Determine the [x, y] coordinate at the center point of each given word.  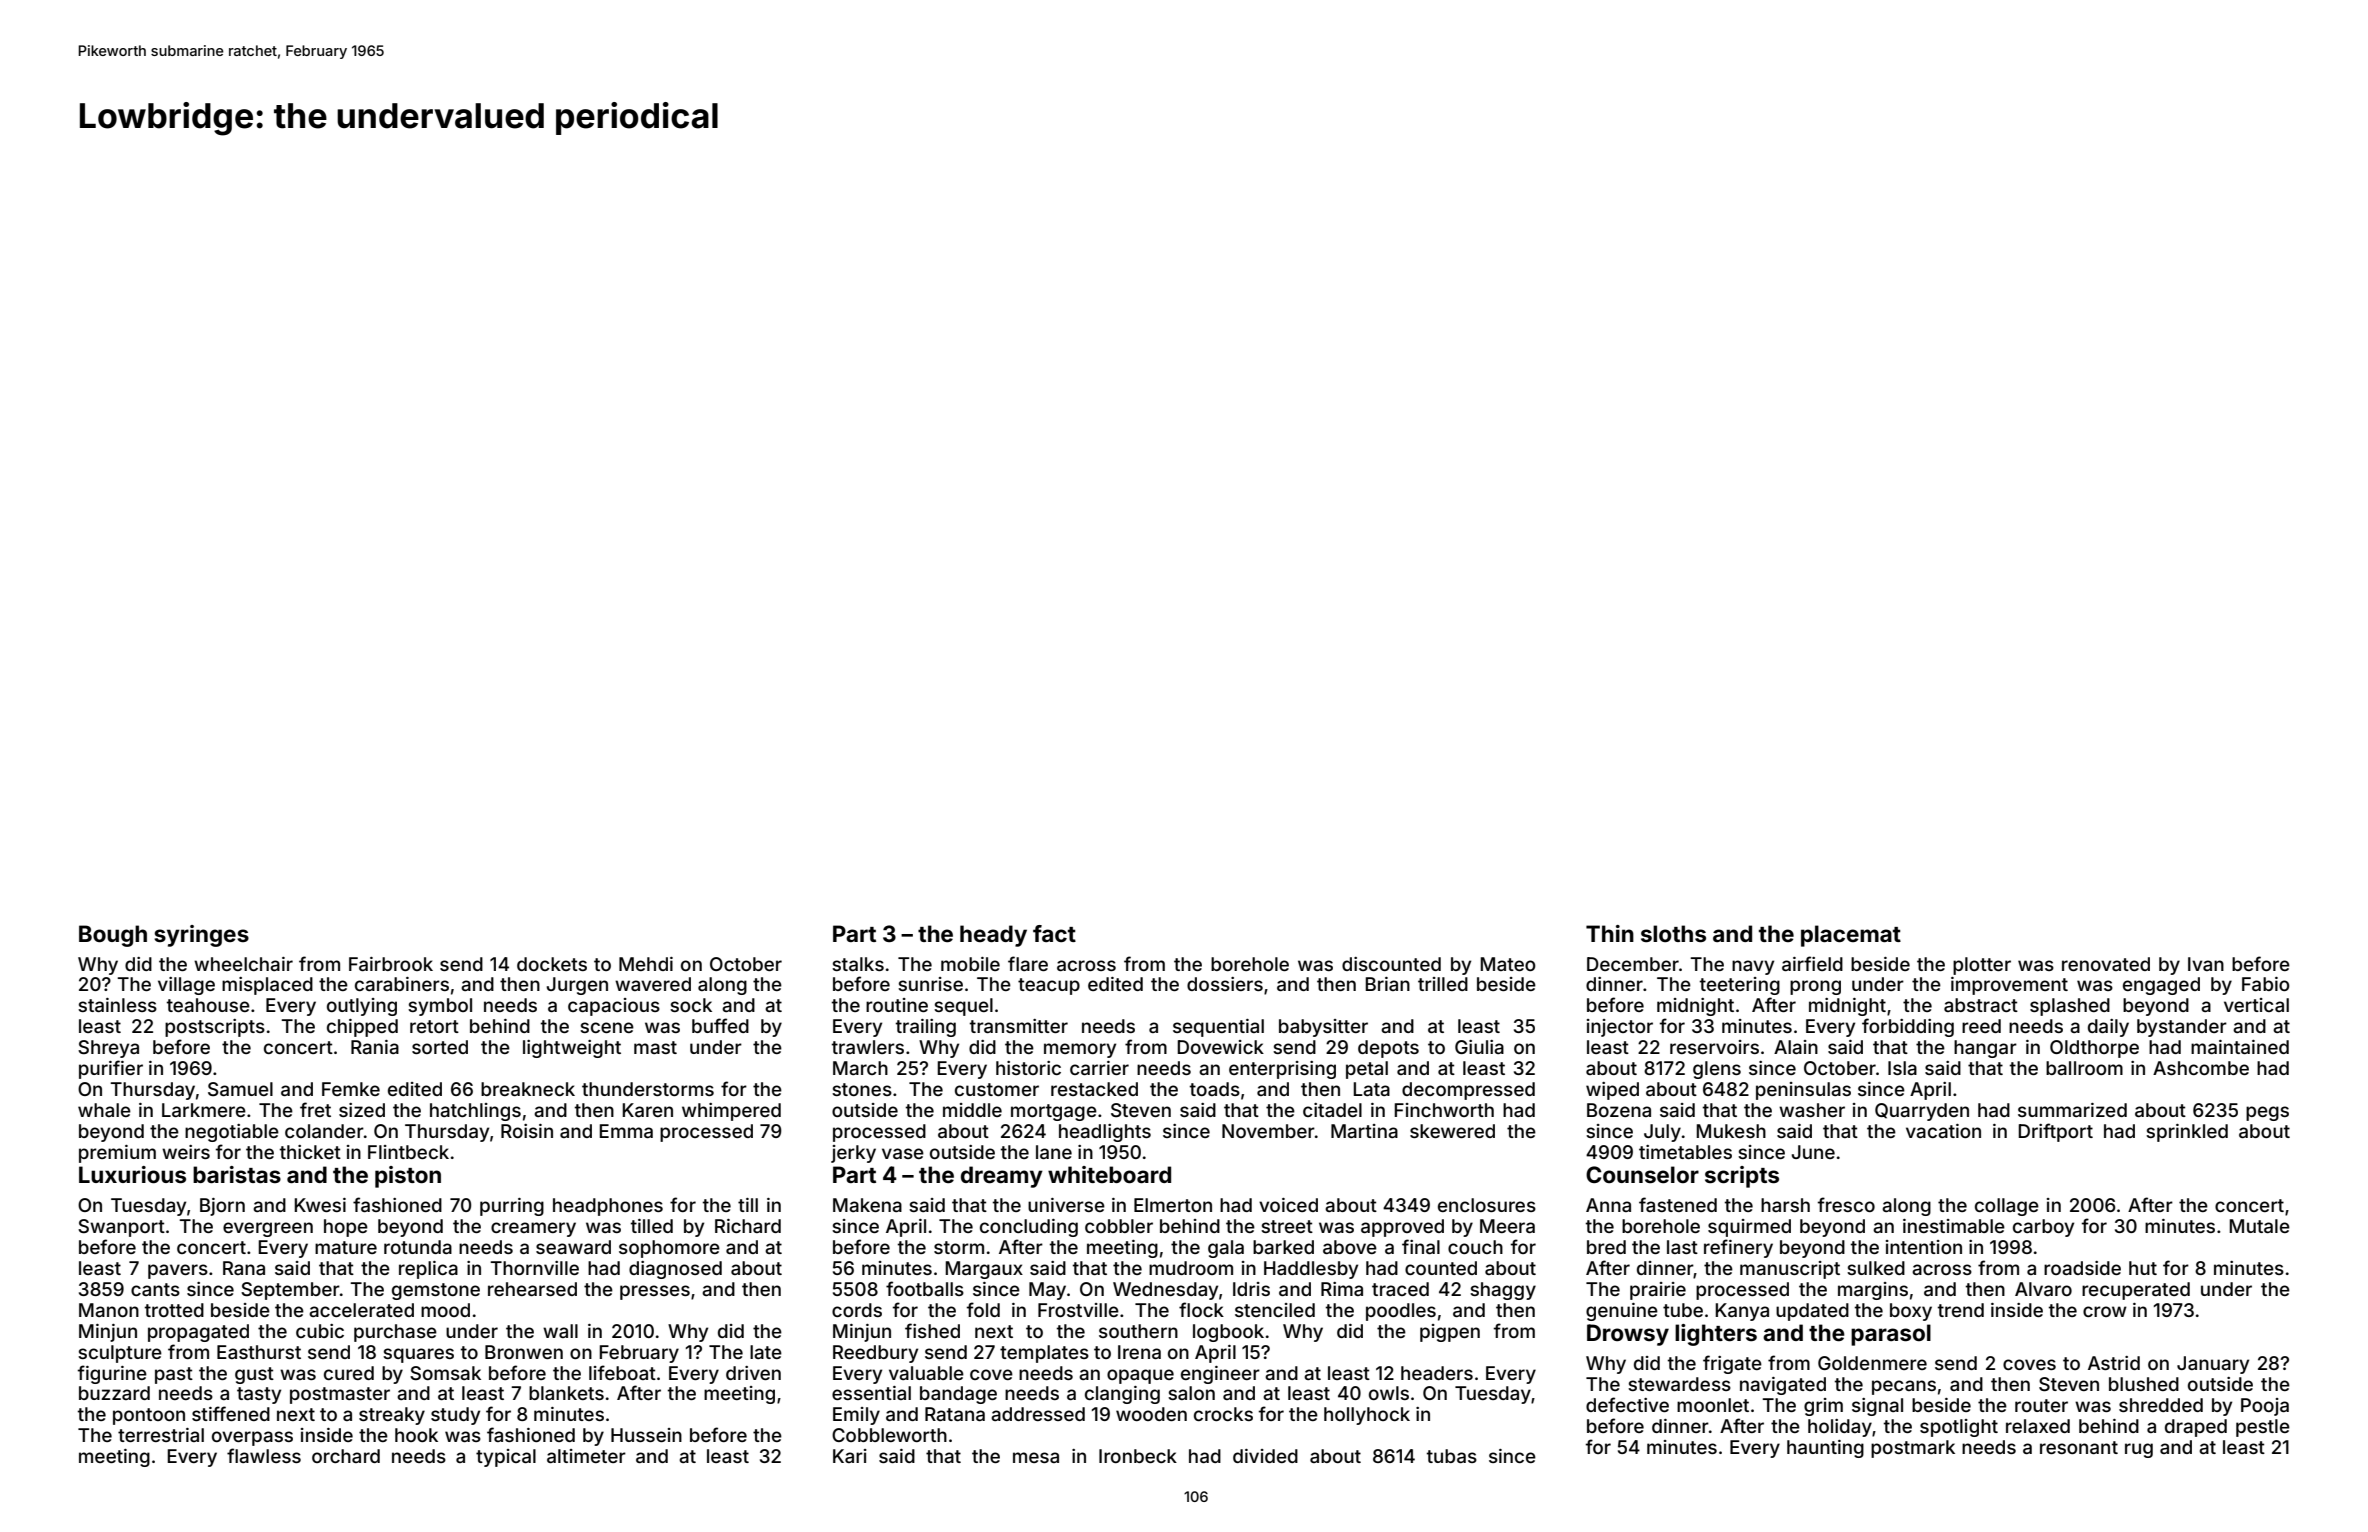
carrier [1099, 1068]
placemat [1851, 936]
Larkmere [204, 1110]
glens [1717, 1070]
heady [993, 936]
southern [1138, 1331]
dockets [552, 964]
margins [1873, 1291]
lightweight [572, 1049]
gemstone [436, 1291]
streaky [392, 1416]
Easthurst [259, 1352]
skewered [1452, 1131]
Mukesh [1731, 1131]
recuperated [2136, 1291]
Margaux [984, 1270]
